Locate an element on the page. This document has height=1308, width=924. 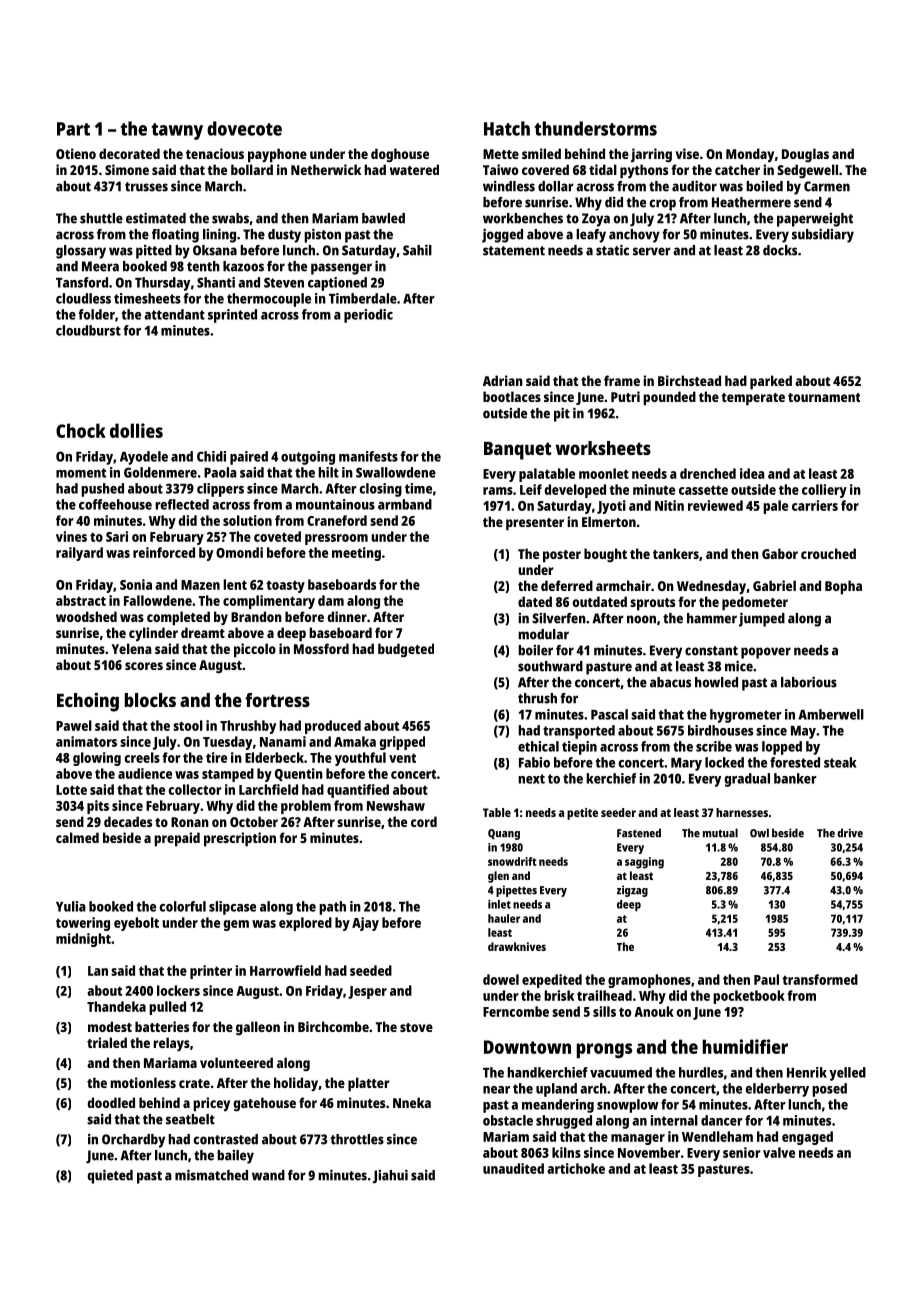
Part is located at coordinates (73, 129).
